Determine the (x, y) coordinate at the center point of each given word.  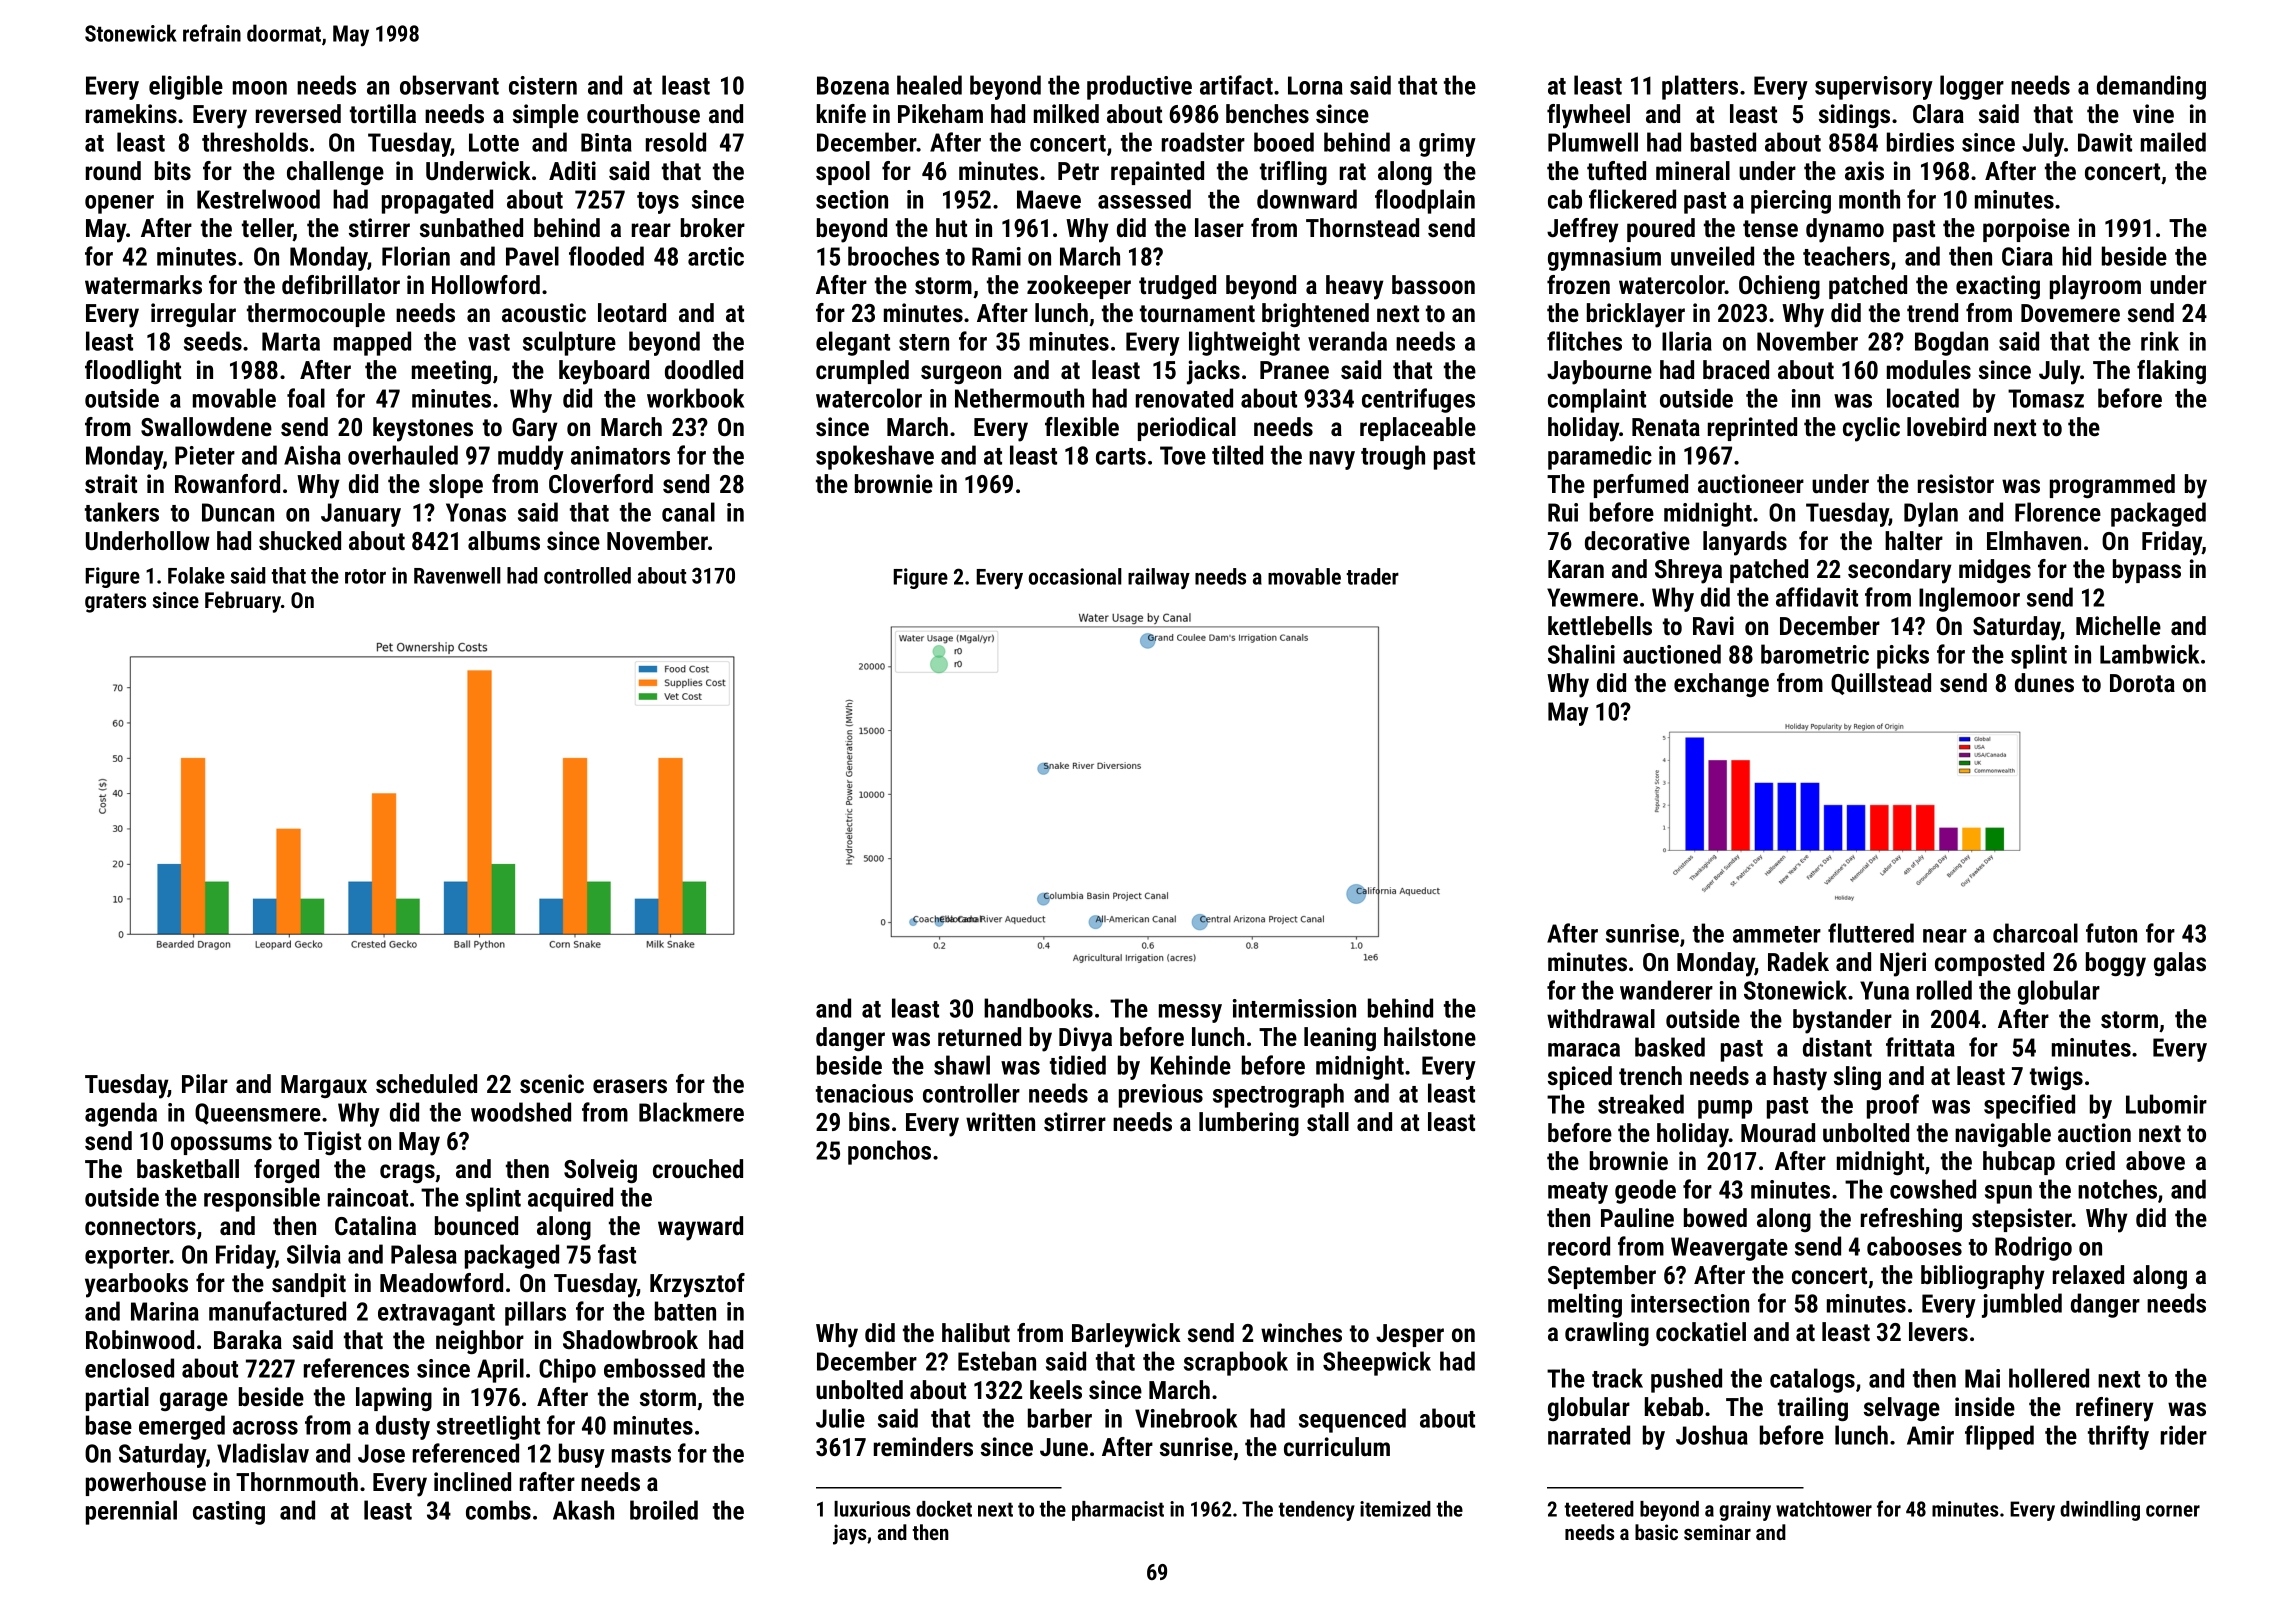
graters (115, 603)
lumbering (1249, 1124)
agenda (121, 1114)
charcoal (2035, 933)
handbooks (1038, 1008)
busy (582, 1455)
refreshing (1911, 1220)
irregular (193, 315)
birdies (1920, 142)
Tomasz (2046, 398)
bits (173, 170)
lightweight (1244, 343)
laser (1219, 227)
